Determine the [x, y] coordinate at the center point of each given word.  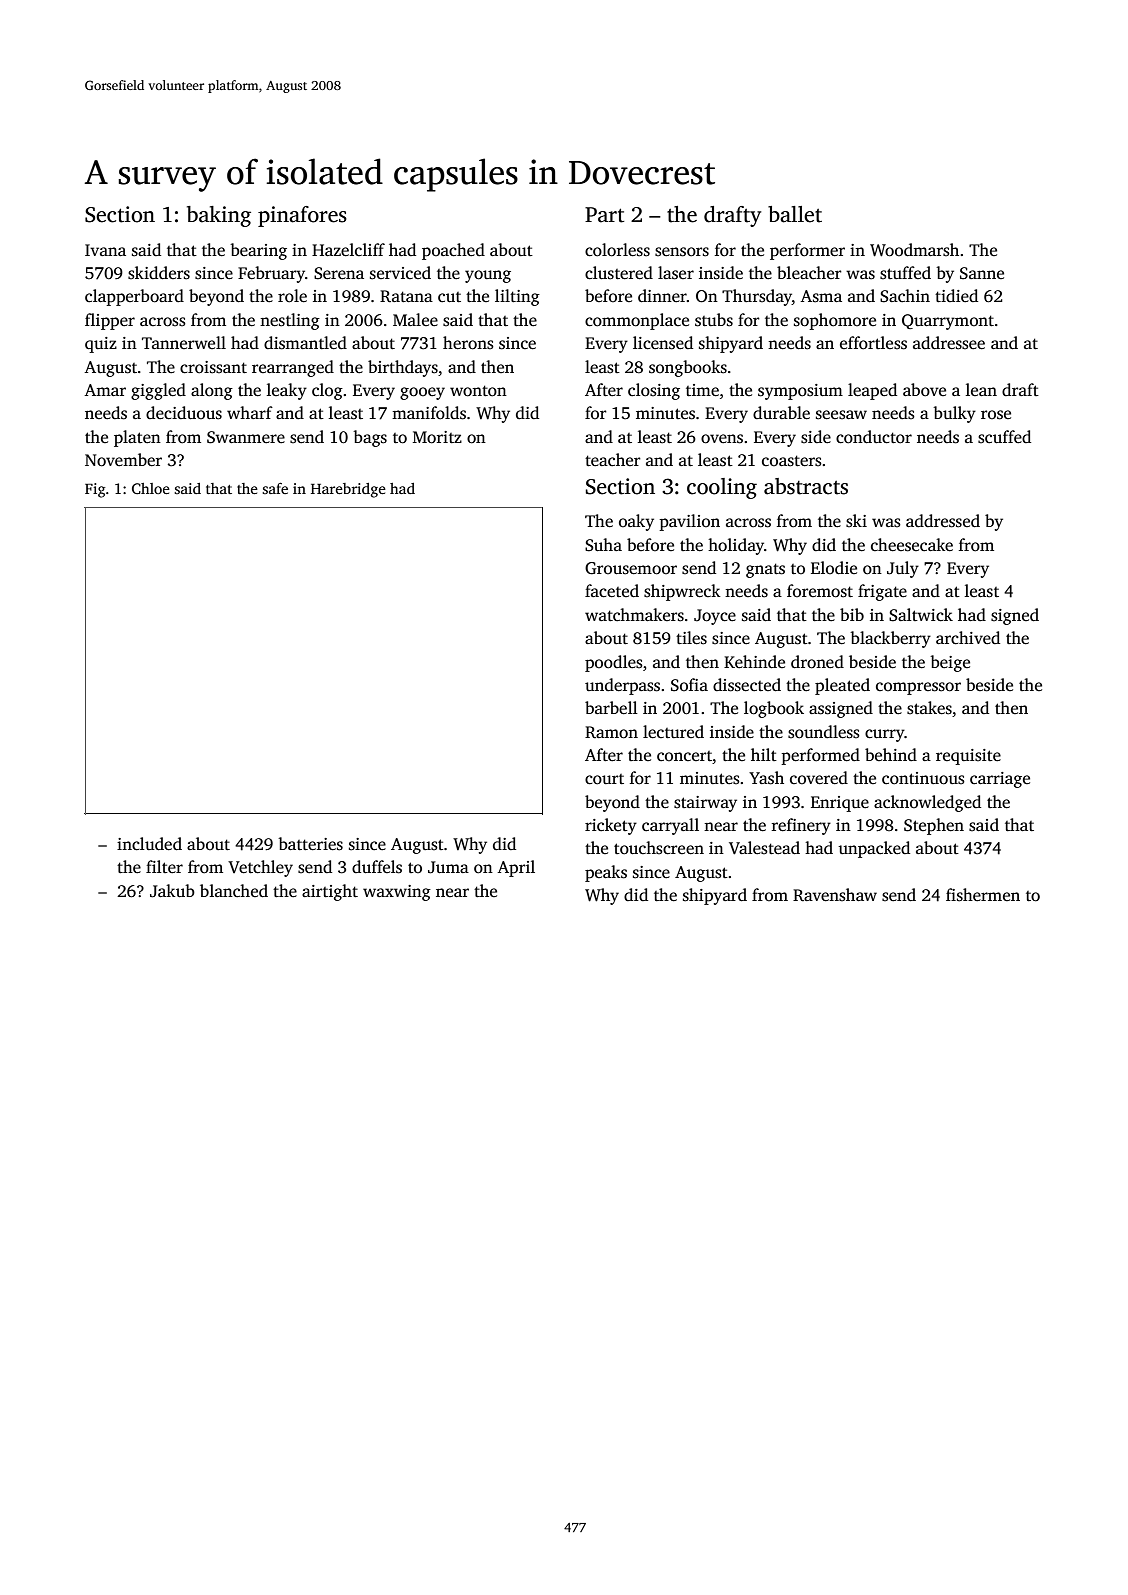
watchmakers [634, 615]
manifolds [429, 413]
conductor [874, 437]
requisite [968, 757]
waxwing [397, 893]
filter [164, 867]
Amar [105, 390]
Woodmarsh [914, 250]
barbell [611, 708]
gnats [765, 570]
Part [604, 215]
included [149, 844]
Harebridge [348, 490]
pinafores [302, 216]
